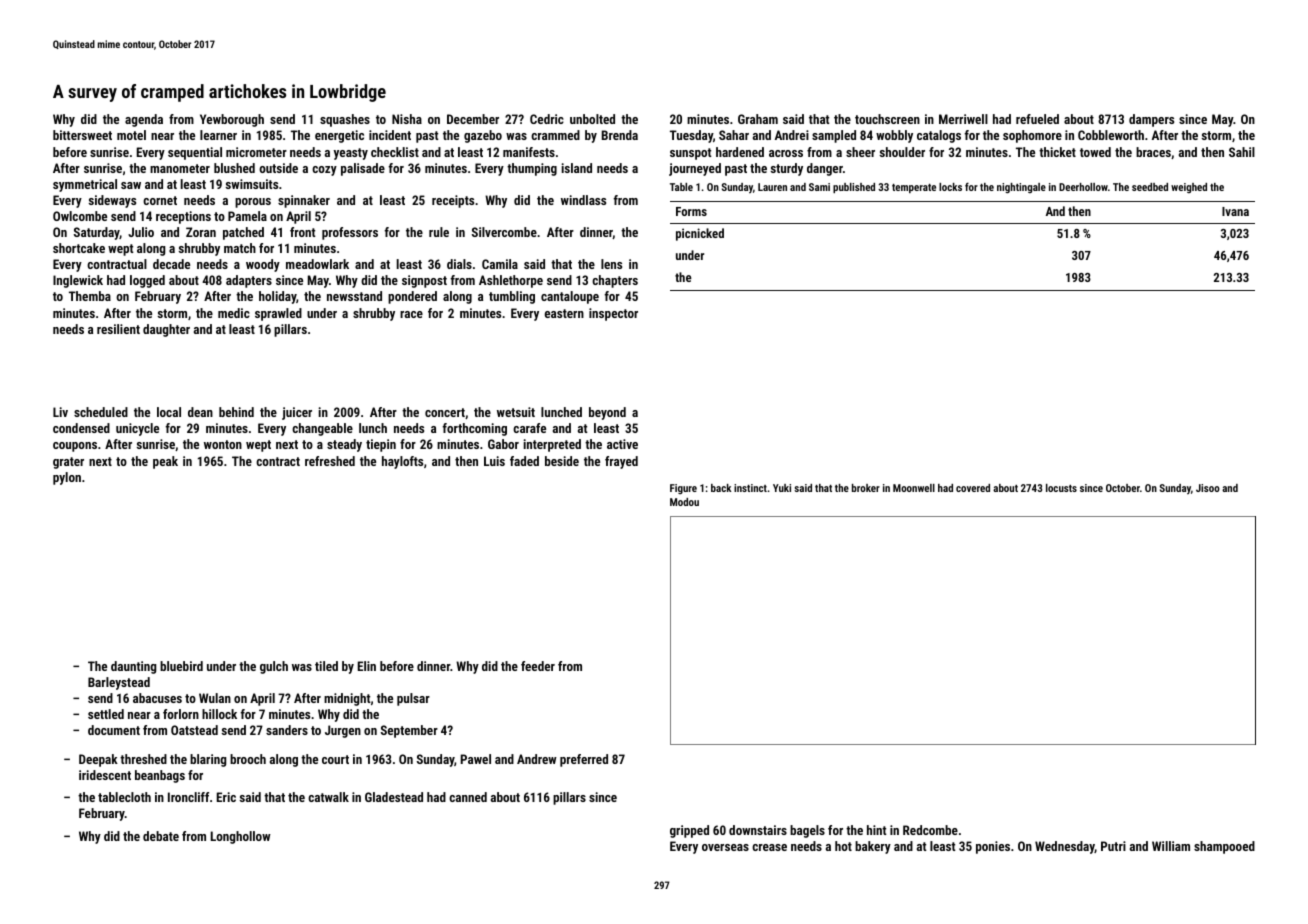 The height and width of the image is (924, 1308). What do you see at coordinates (133, 667) in the image?
I see `daunting` at bounding box center [133, 667].
